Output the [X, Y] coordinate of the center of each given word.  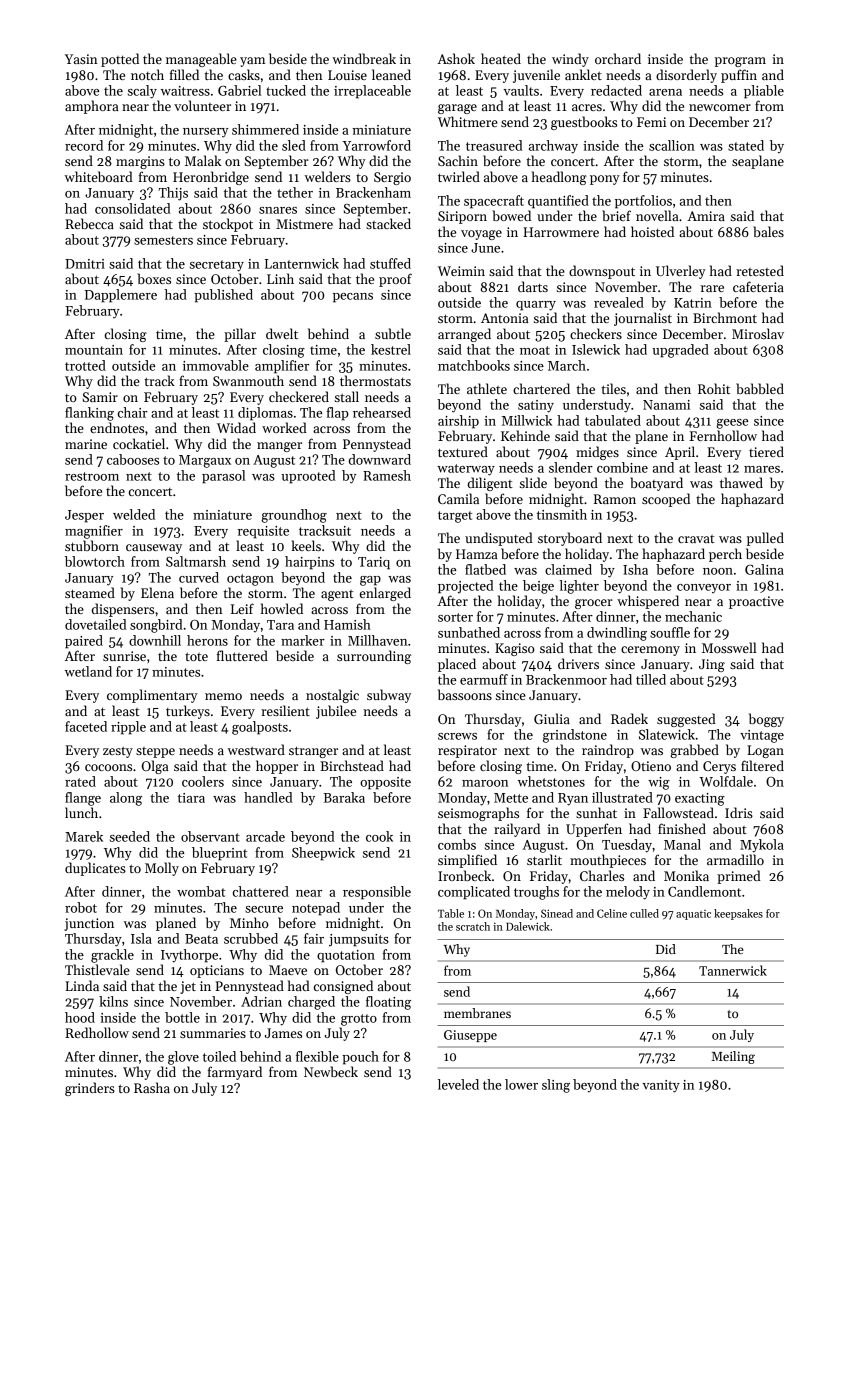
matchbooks [474, 365]
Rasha [152, 1087]
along [126, 799]
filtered [762, 765]
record [84, 145]
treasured [494, 145]
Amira [706, 216]
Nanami [666, 405]
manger [279, 447]
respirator [467, 751]
